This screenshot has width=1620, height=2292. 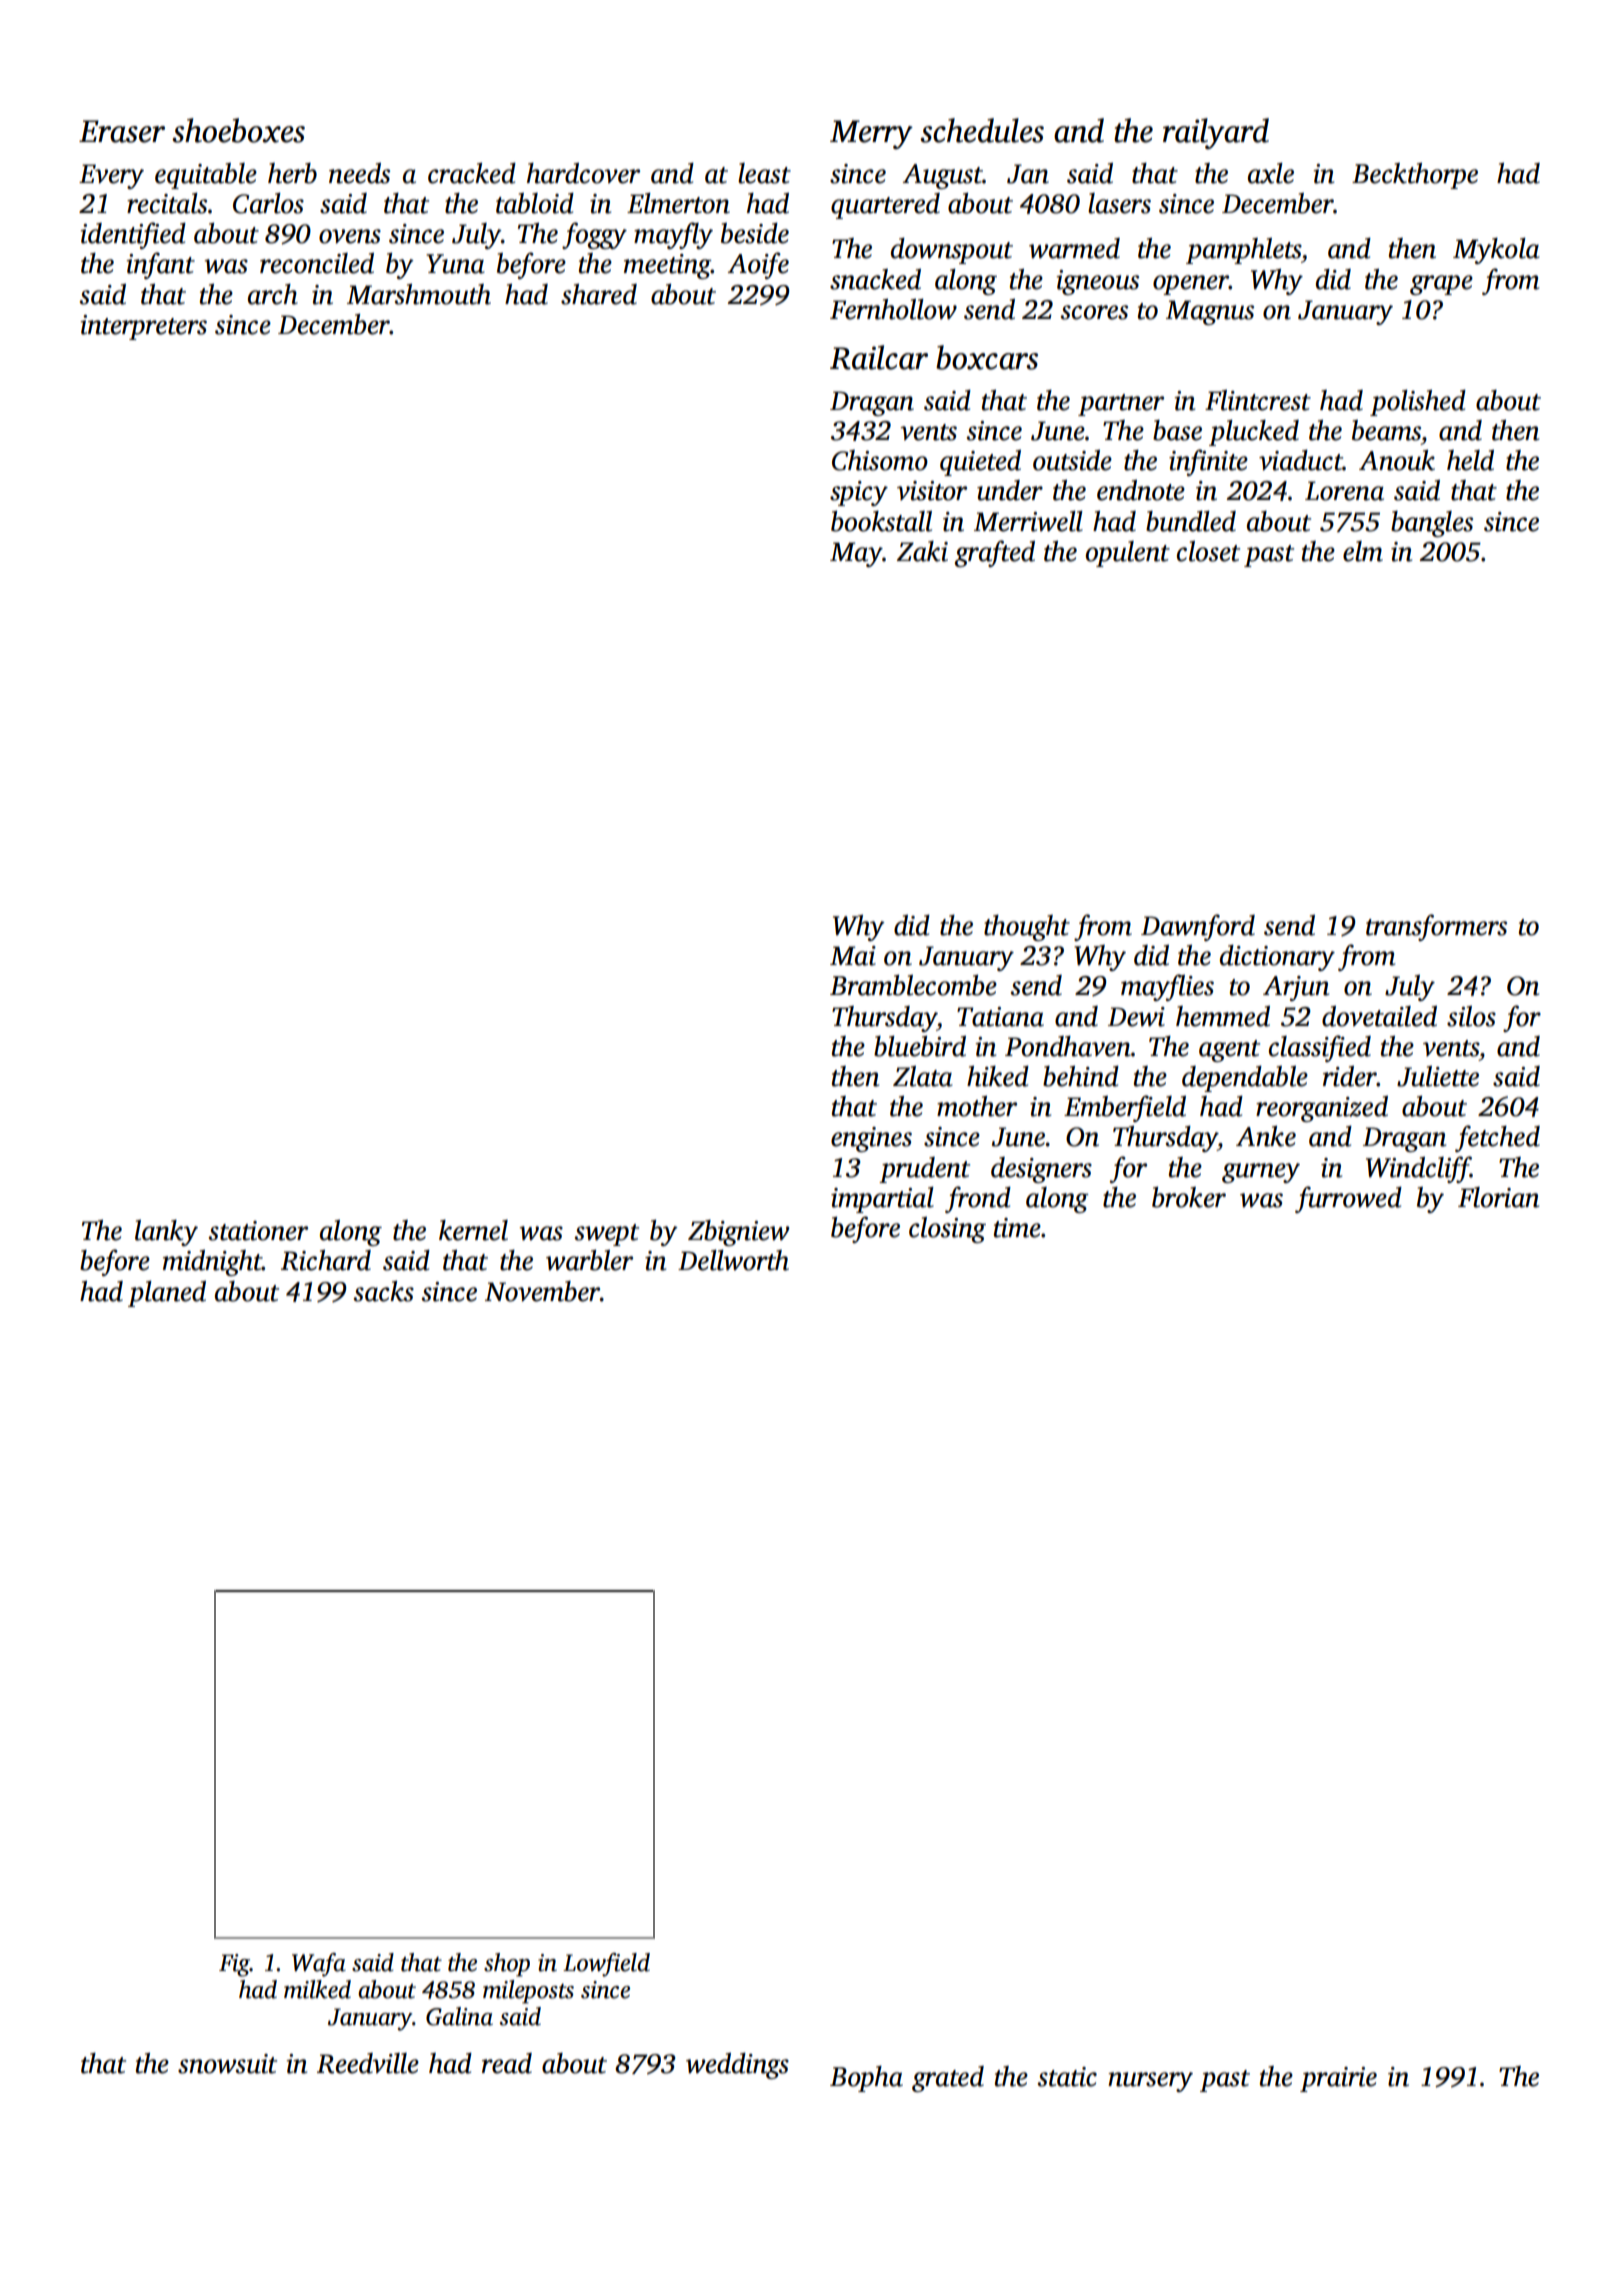 I want to click on Anke, so click(x=1266, y=1136).
